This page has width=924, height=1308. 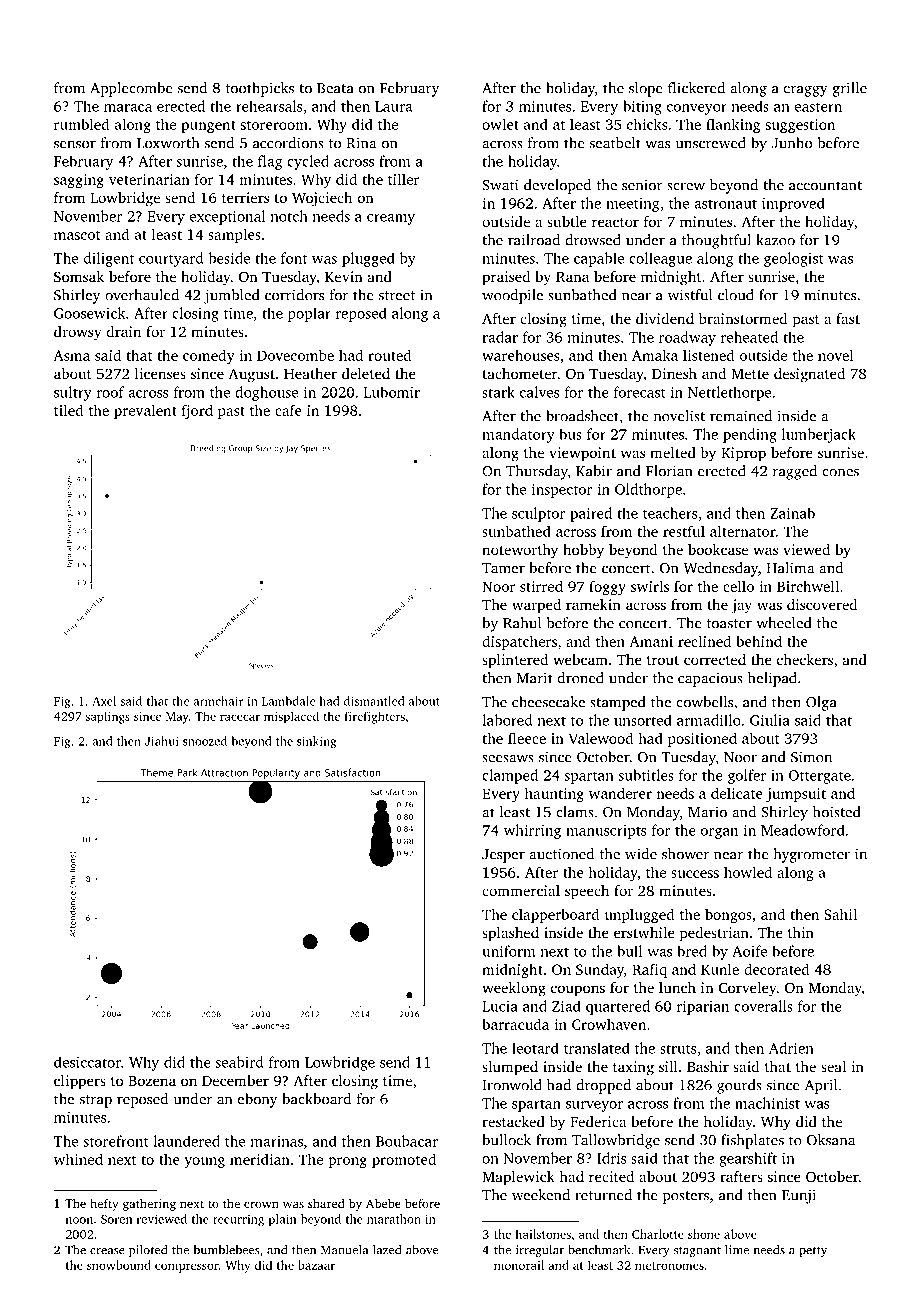 I want to click on splintered, so click(x=515, y=661).
